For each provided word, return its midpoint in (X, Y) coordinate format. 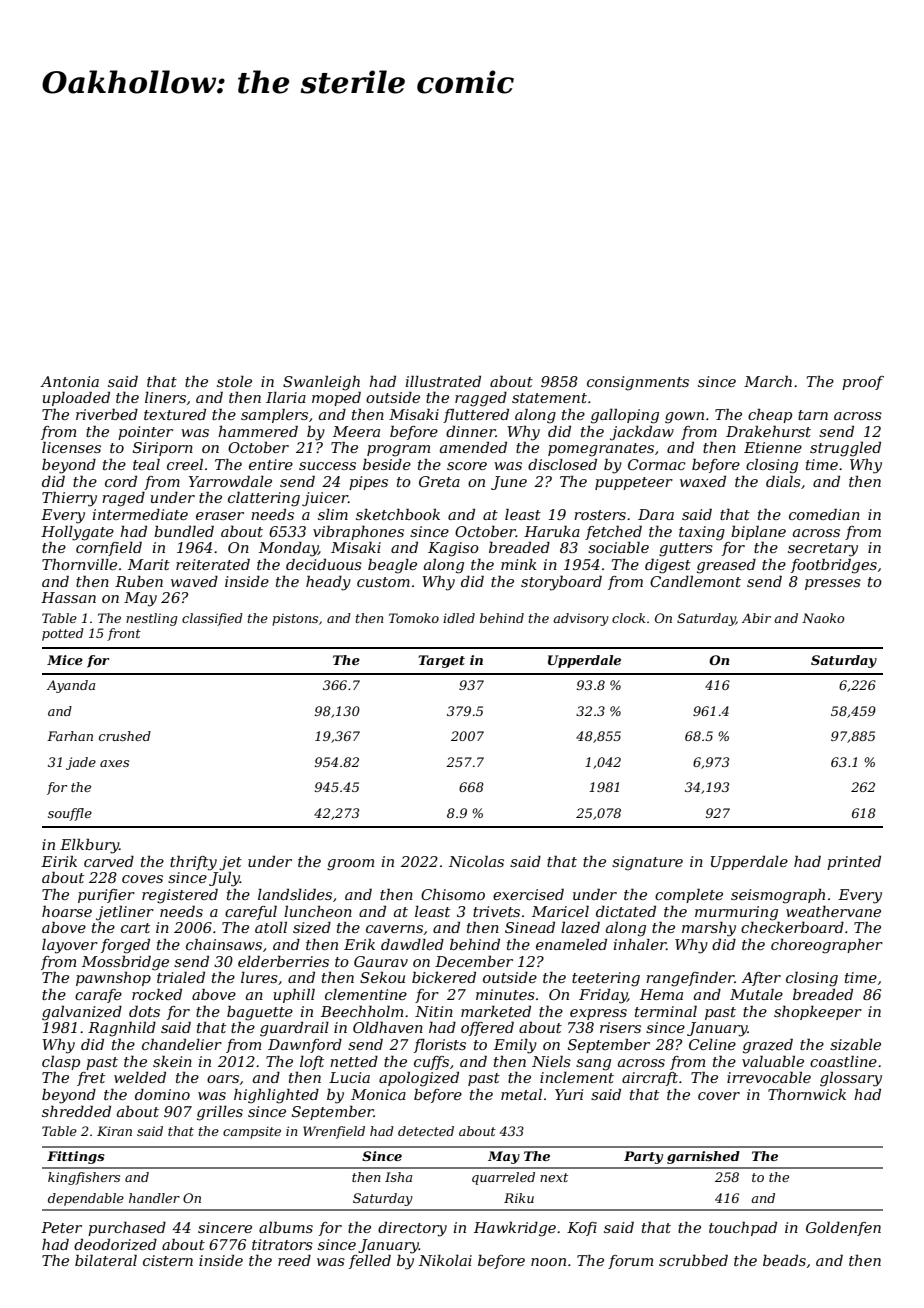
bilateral (106, 1260)
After (761, 979)
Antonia (69, 381)
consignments (638, 383)
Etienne (773, 447)
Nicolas (476, 861)
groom (350, 865)
